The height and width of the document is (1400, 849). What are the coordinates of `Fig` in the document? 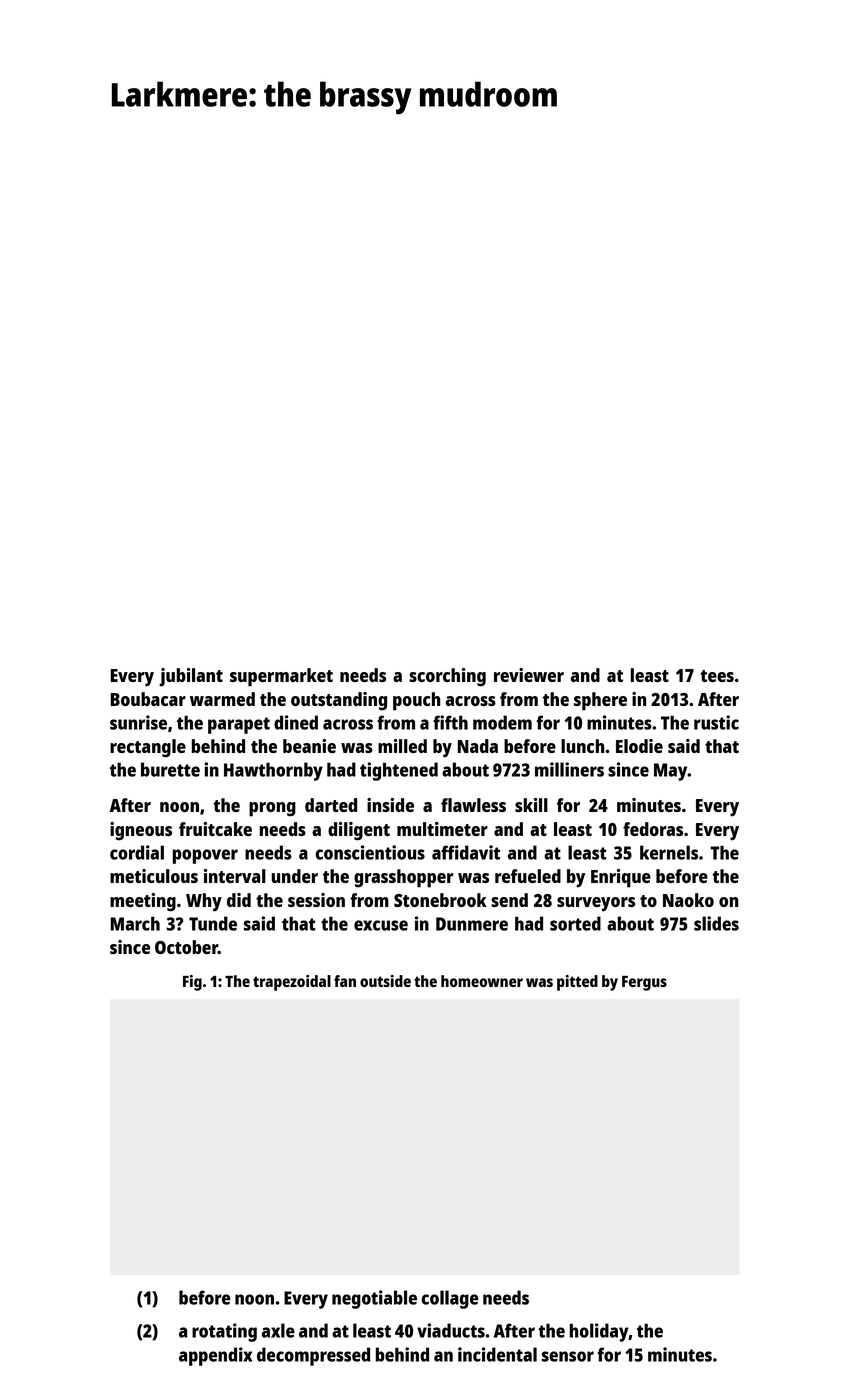 It's located at (192, 983).
